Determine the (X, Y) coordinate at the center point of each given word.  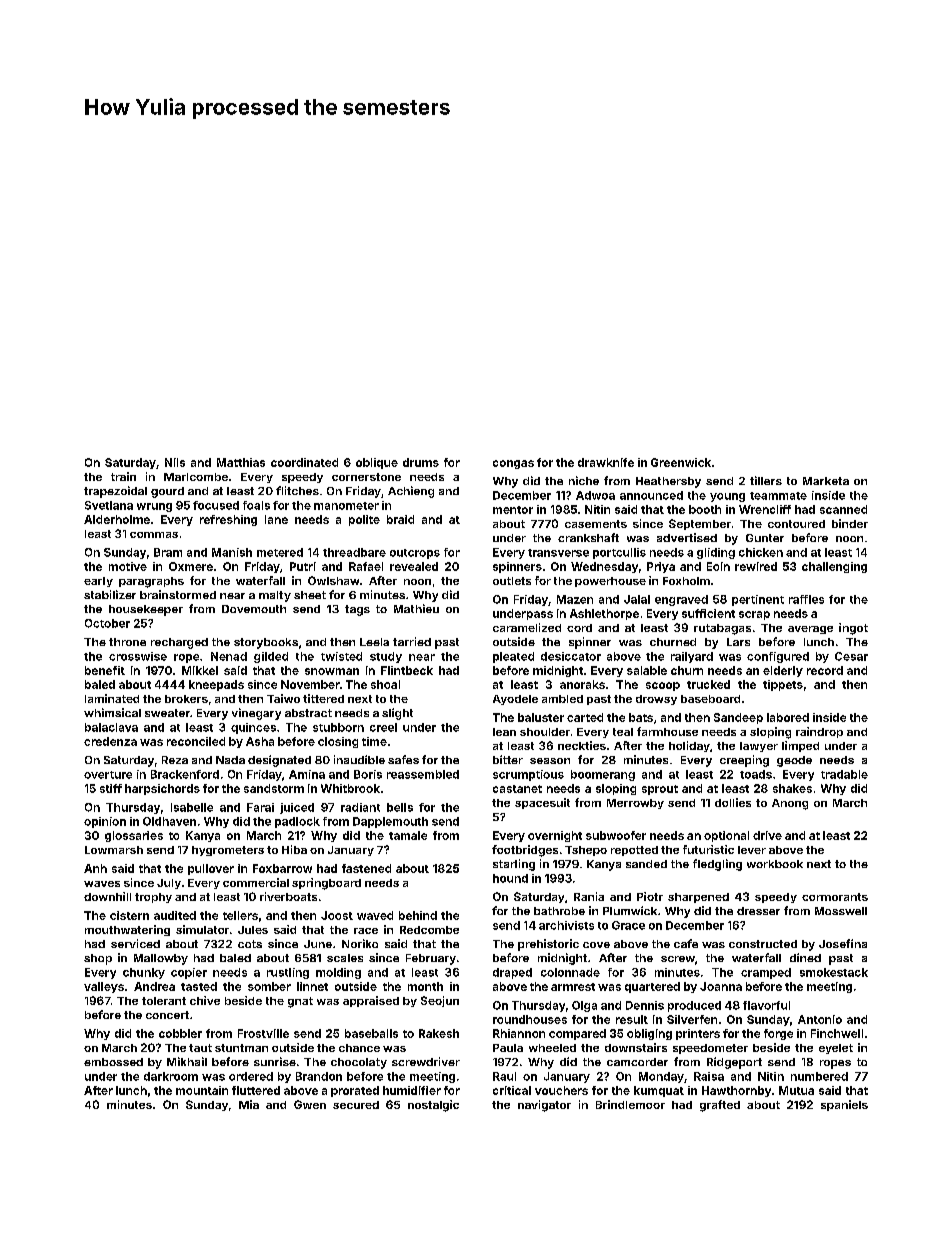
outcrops (415, 554)
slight (397, 714)
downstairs (636, 1047)
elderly (783, 671)
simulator (202, 929)
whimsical (112, 712)
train (123, 476)
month (425, 986)
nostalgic (433, 1106)
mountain (202, 1090)
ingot (853, 629)
